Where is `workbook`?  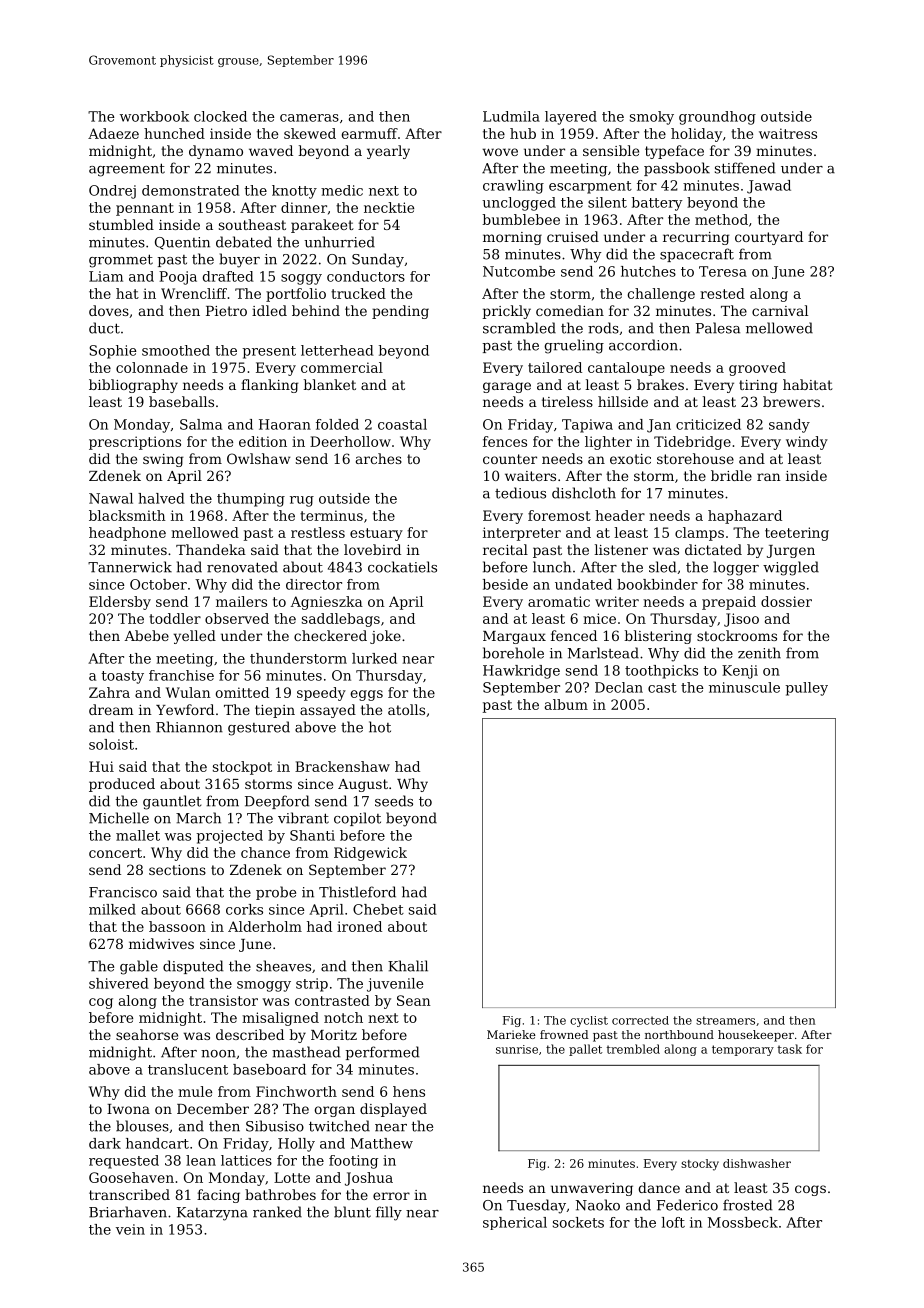 workbook is located at coordinates (154, 116).
